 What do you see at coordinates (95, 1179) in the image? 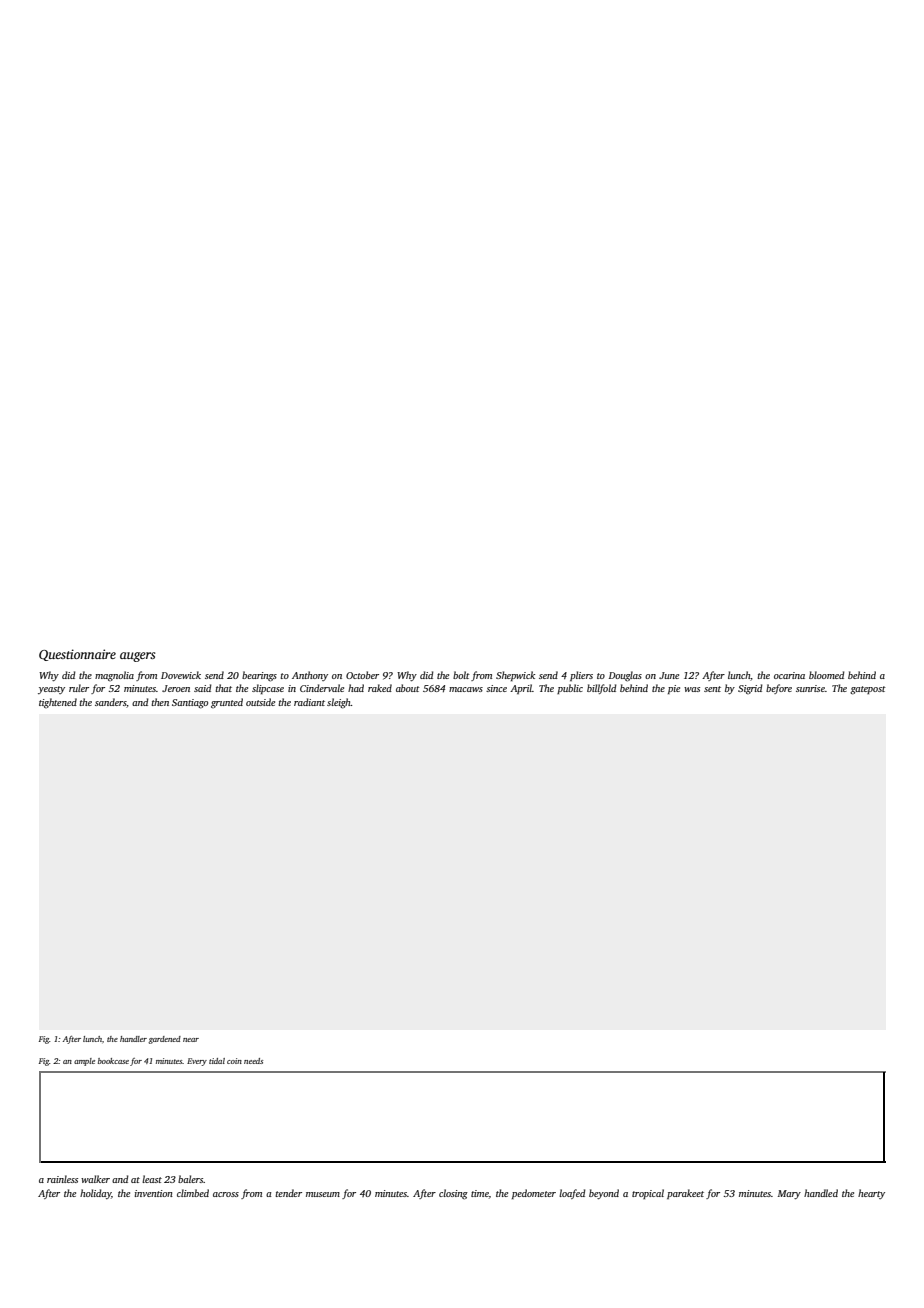
I see `walker` at bounding box center [95, 1179].
